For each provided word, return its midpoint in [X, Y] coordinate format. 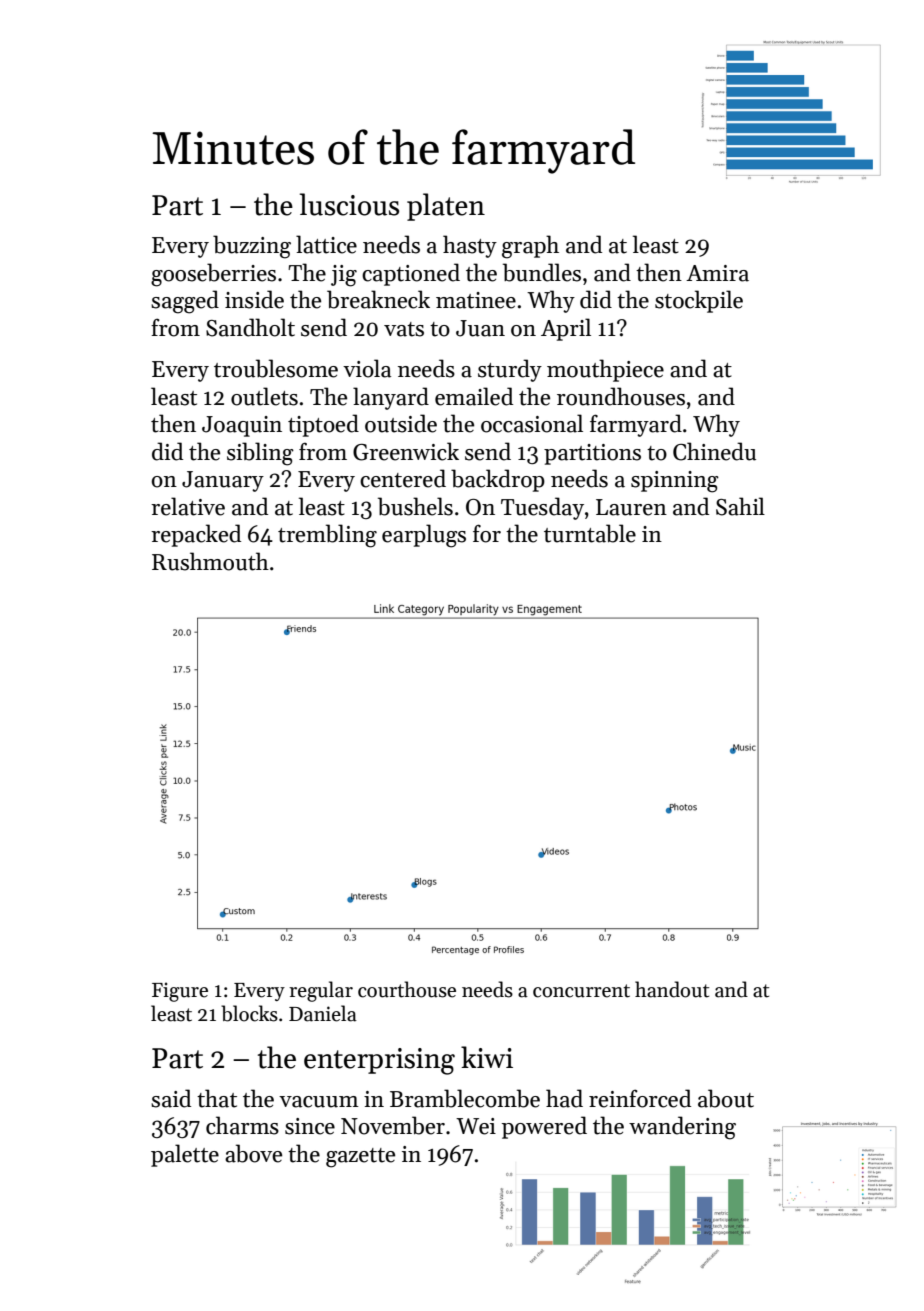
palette [185, 1155]
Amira [717, 273]
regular [321, 991]
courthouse [407, 989]
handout [672, 989]
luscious [349, 204]
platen [446, 207]
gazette [360, 1158]
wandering [682, 1128]
